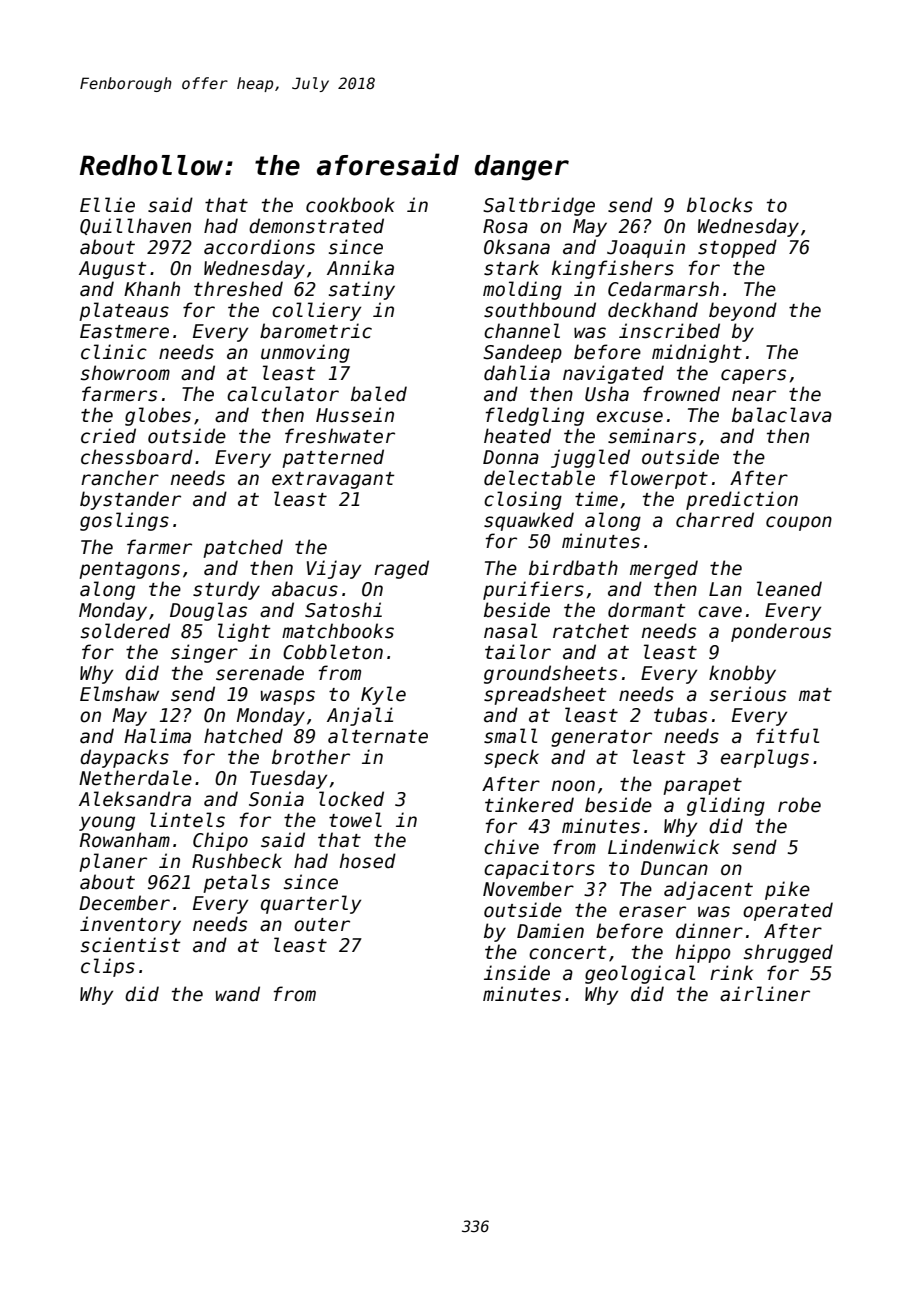 This screenshot has height=1311, width=924. I want to click on merged, so click(664, 569).
